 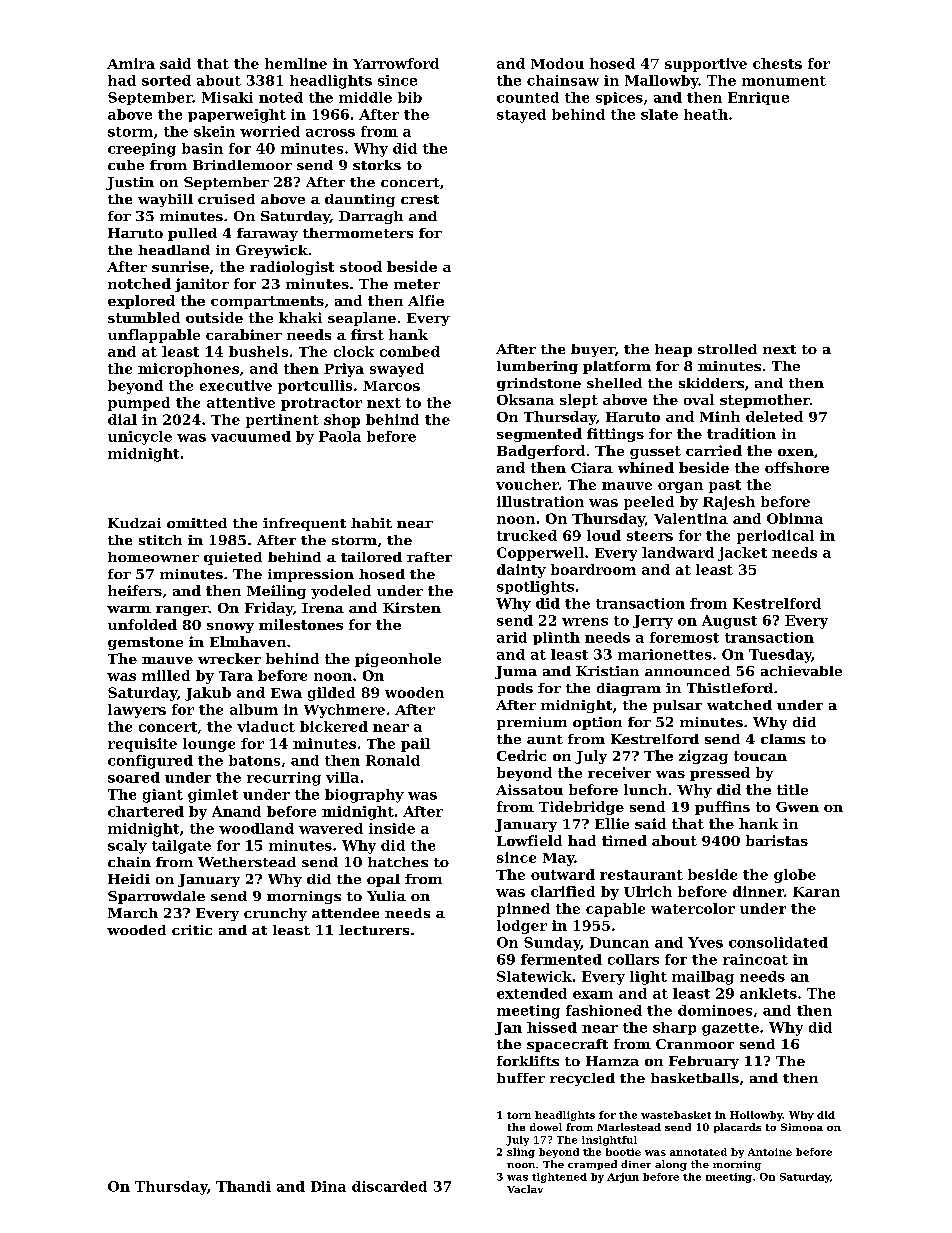 What do you see at coordinates (739, 705) in the image?
I see `watched` at bounding box center [739, 705].
